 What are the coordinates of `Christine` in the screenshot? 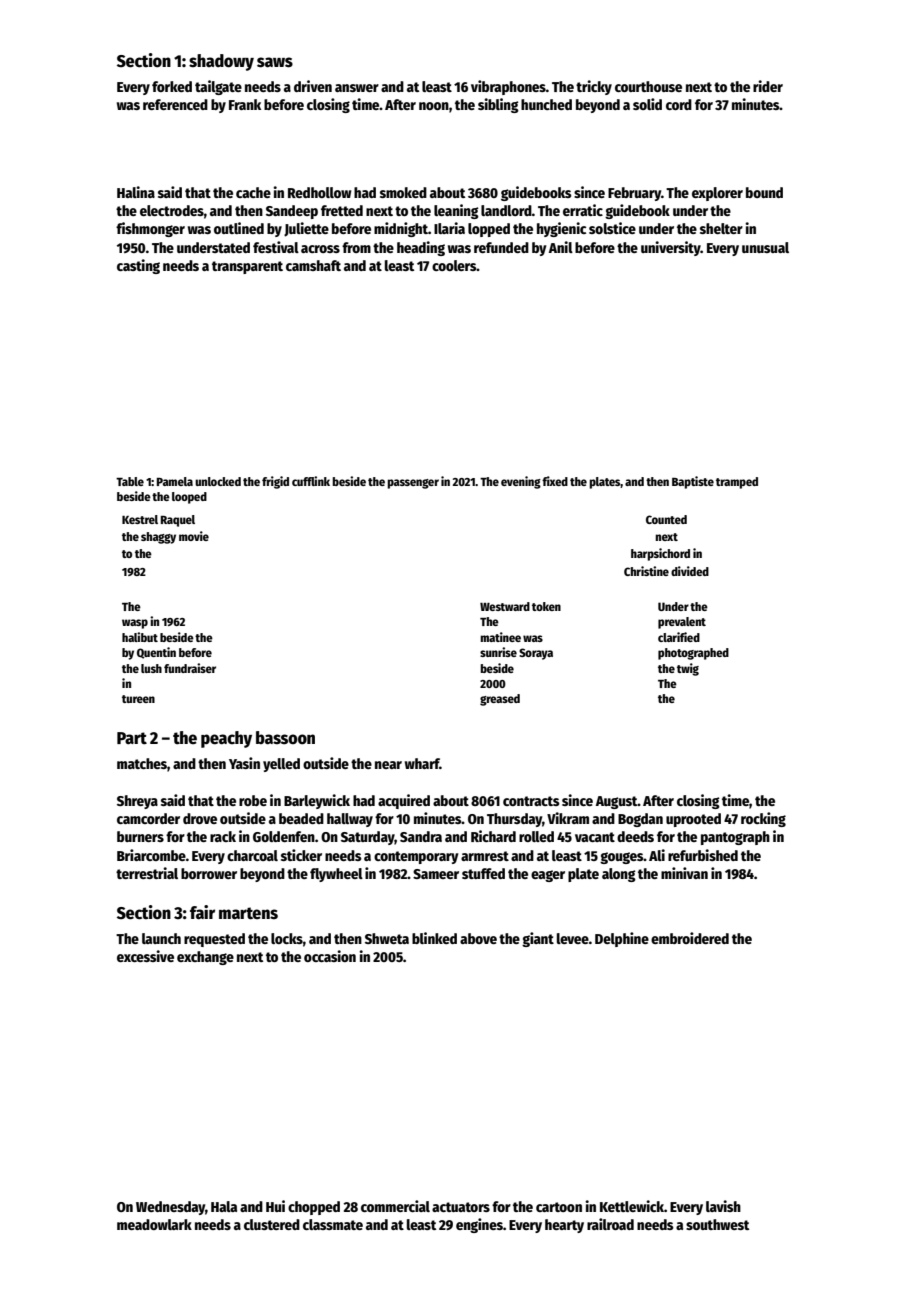 It's located at (646, 571).
